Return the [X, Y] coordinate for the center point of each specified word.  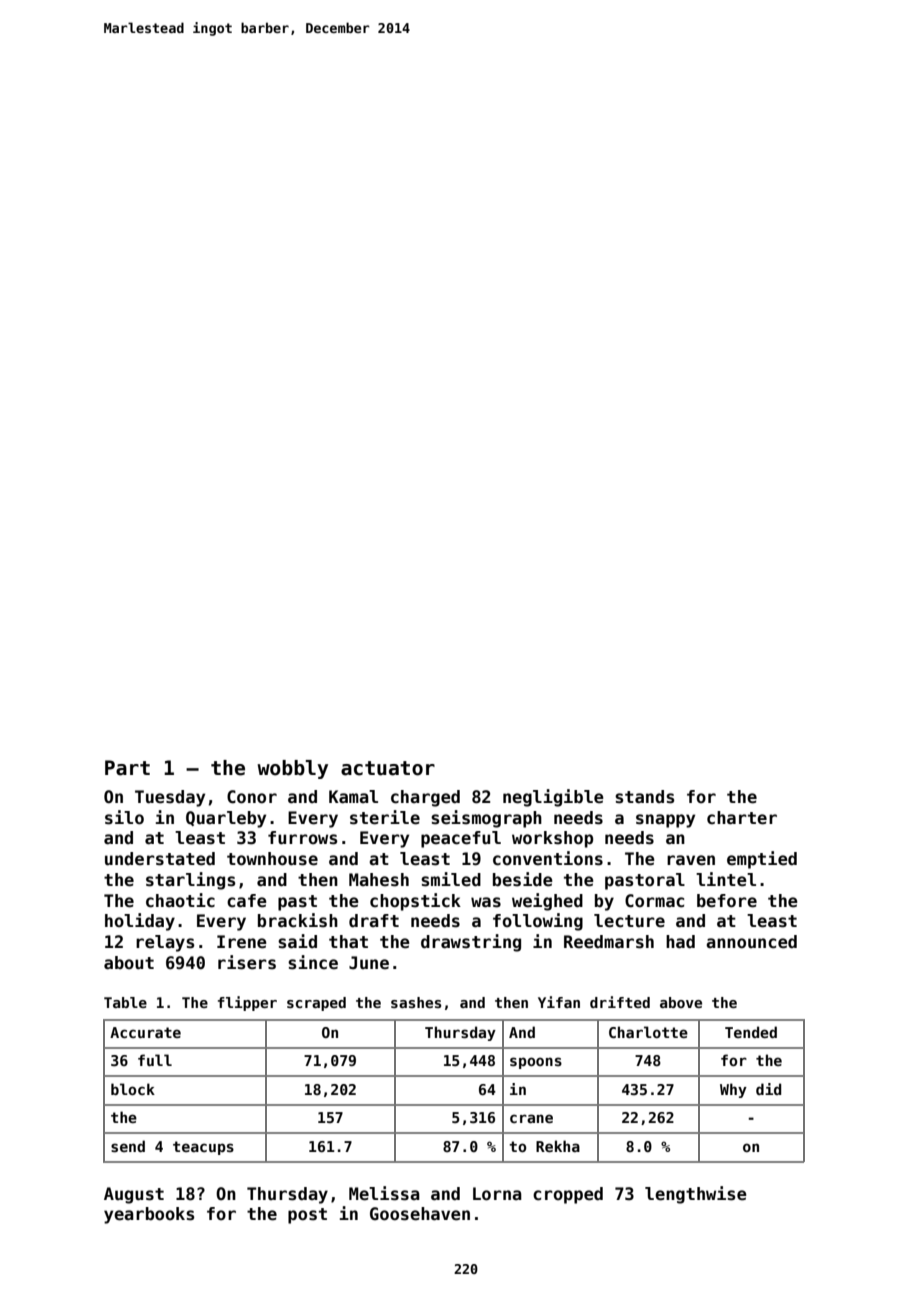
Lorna [497, 1194]
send [128, 1146]
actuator [388, 768]
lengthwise [696, 1195]
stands [644, 797]
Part [127, 768]
